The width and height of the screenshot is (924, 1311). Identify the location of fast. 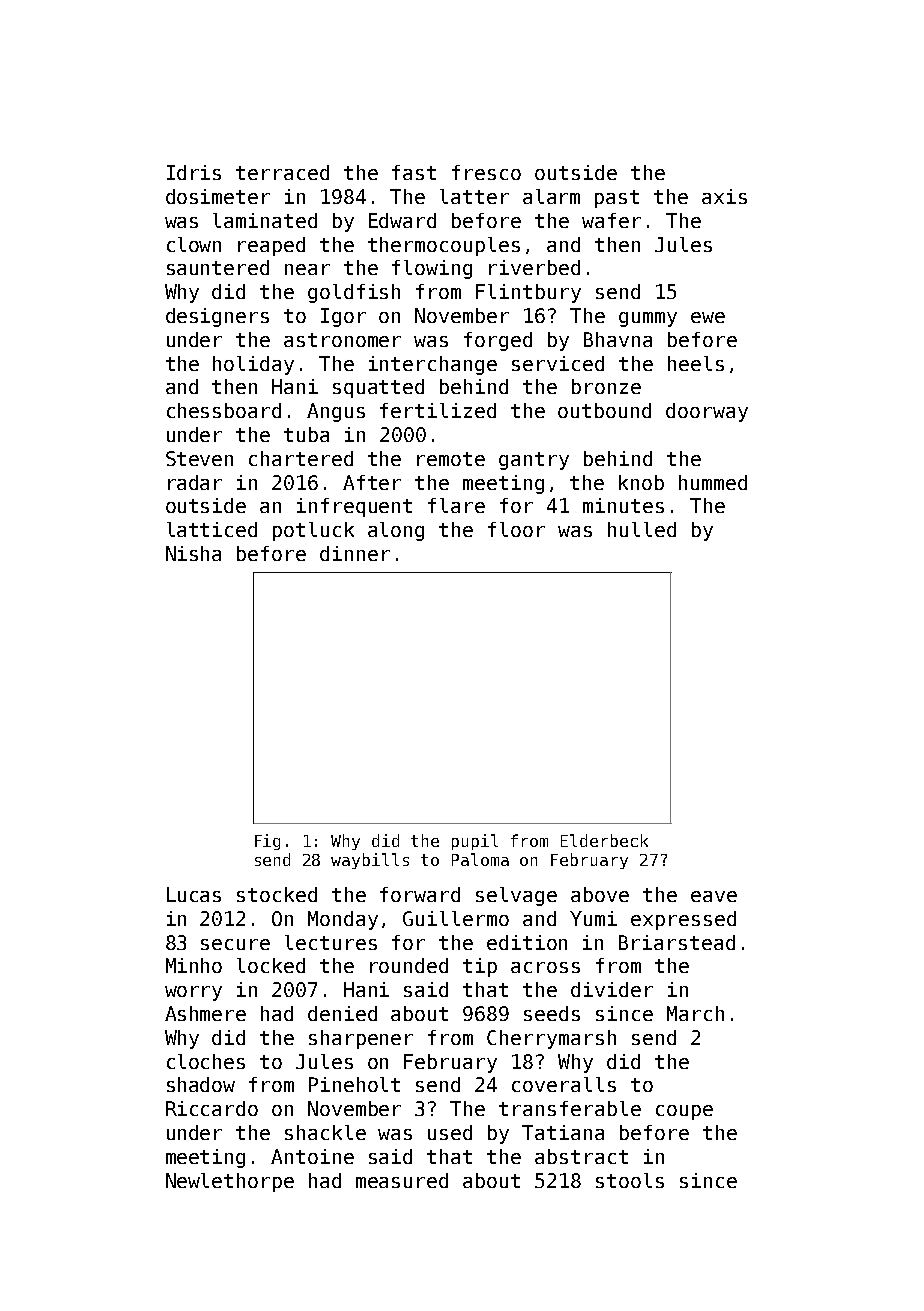
(414, 172).
